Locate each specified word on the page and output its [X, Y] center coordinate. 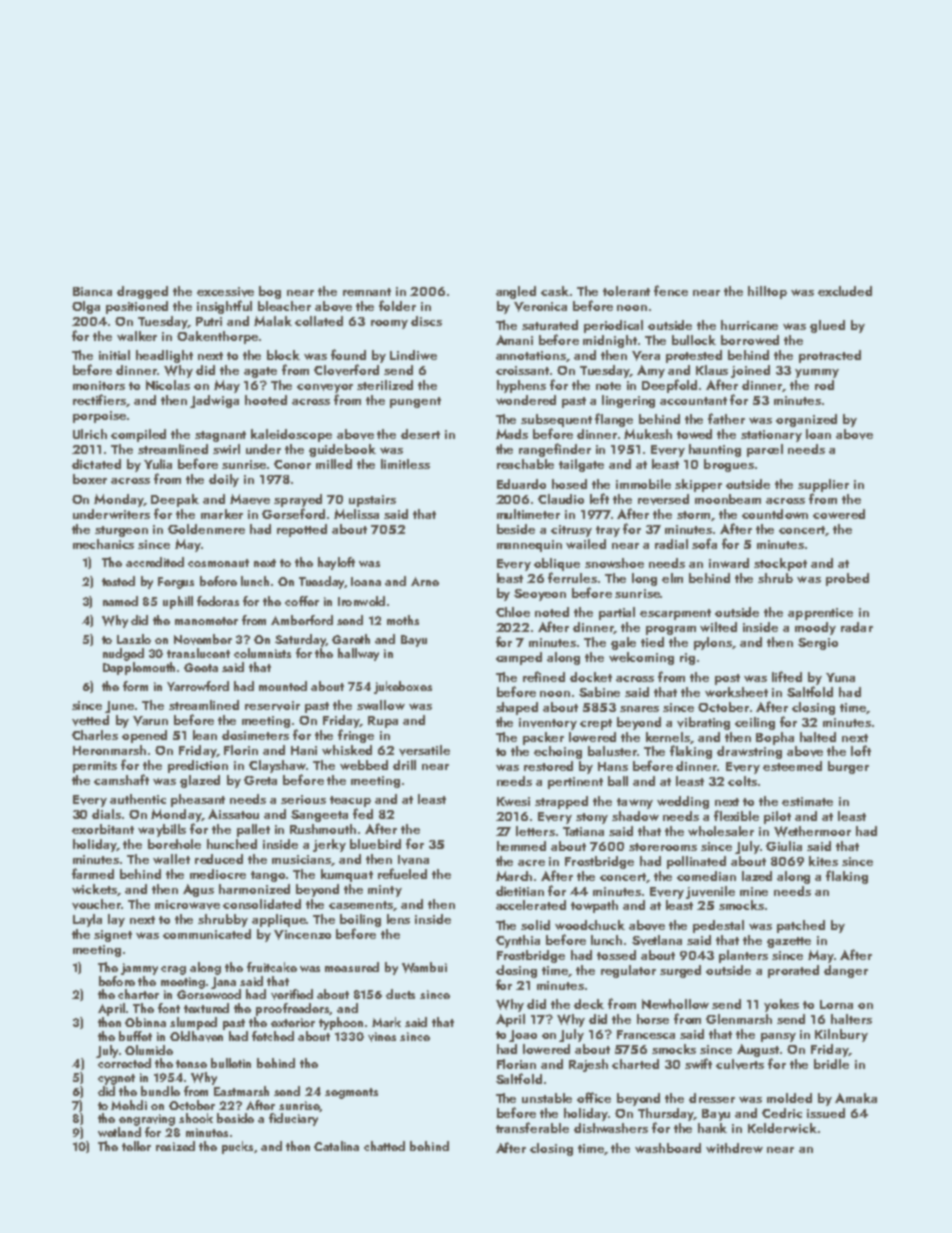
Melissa [356, 514]
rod [824, 385]
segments [351, 1093]
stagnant [220, 436]
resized [175, 1146]
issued [826, 1113]
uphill [178, 602]
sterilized [385, 385]
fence [671, 290]
